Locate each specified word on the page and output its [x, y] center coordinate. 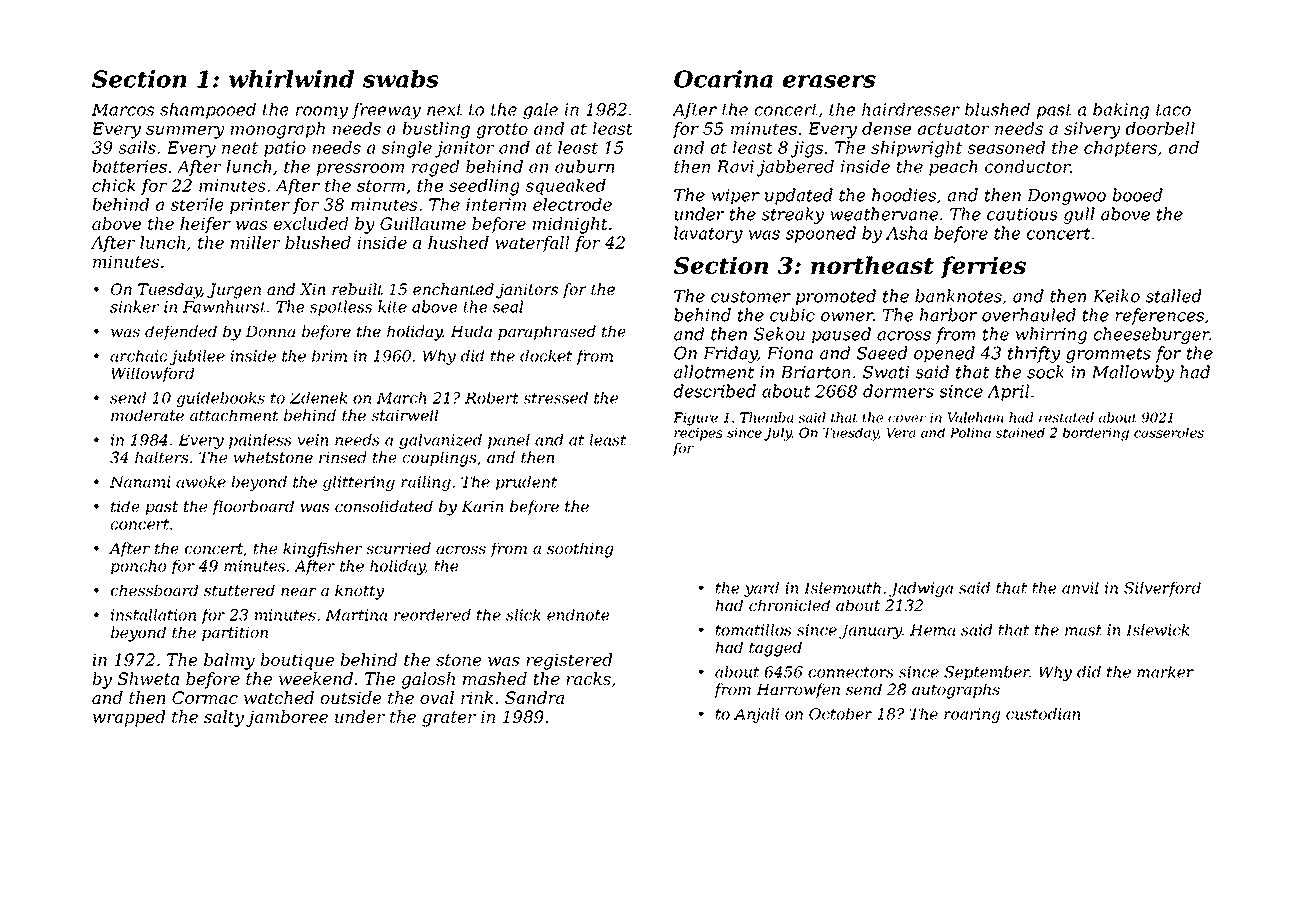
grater [449, 719]
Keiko [1116, 296]
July [778, 434]
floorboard [253, 507]
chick [113, 185]
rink [477, 697]
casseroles [1169, 432]
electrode [572, 204]
